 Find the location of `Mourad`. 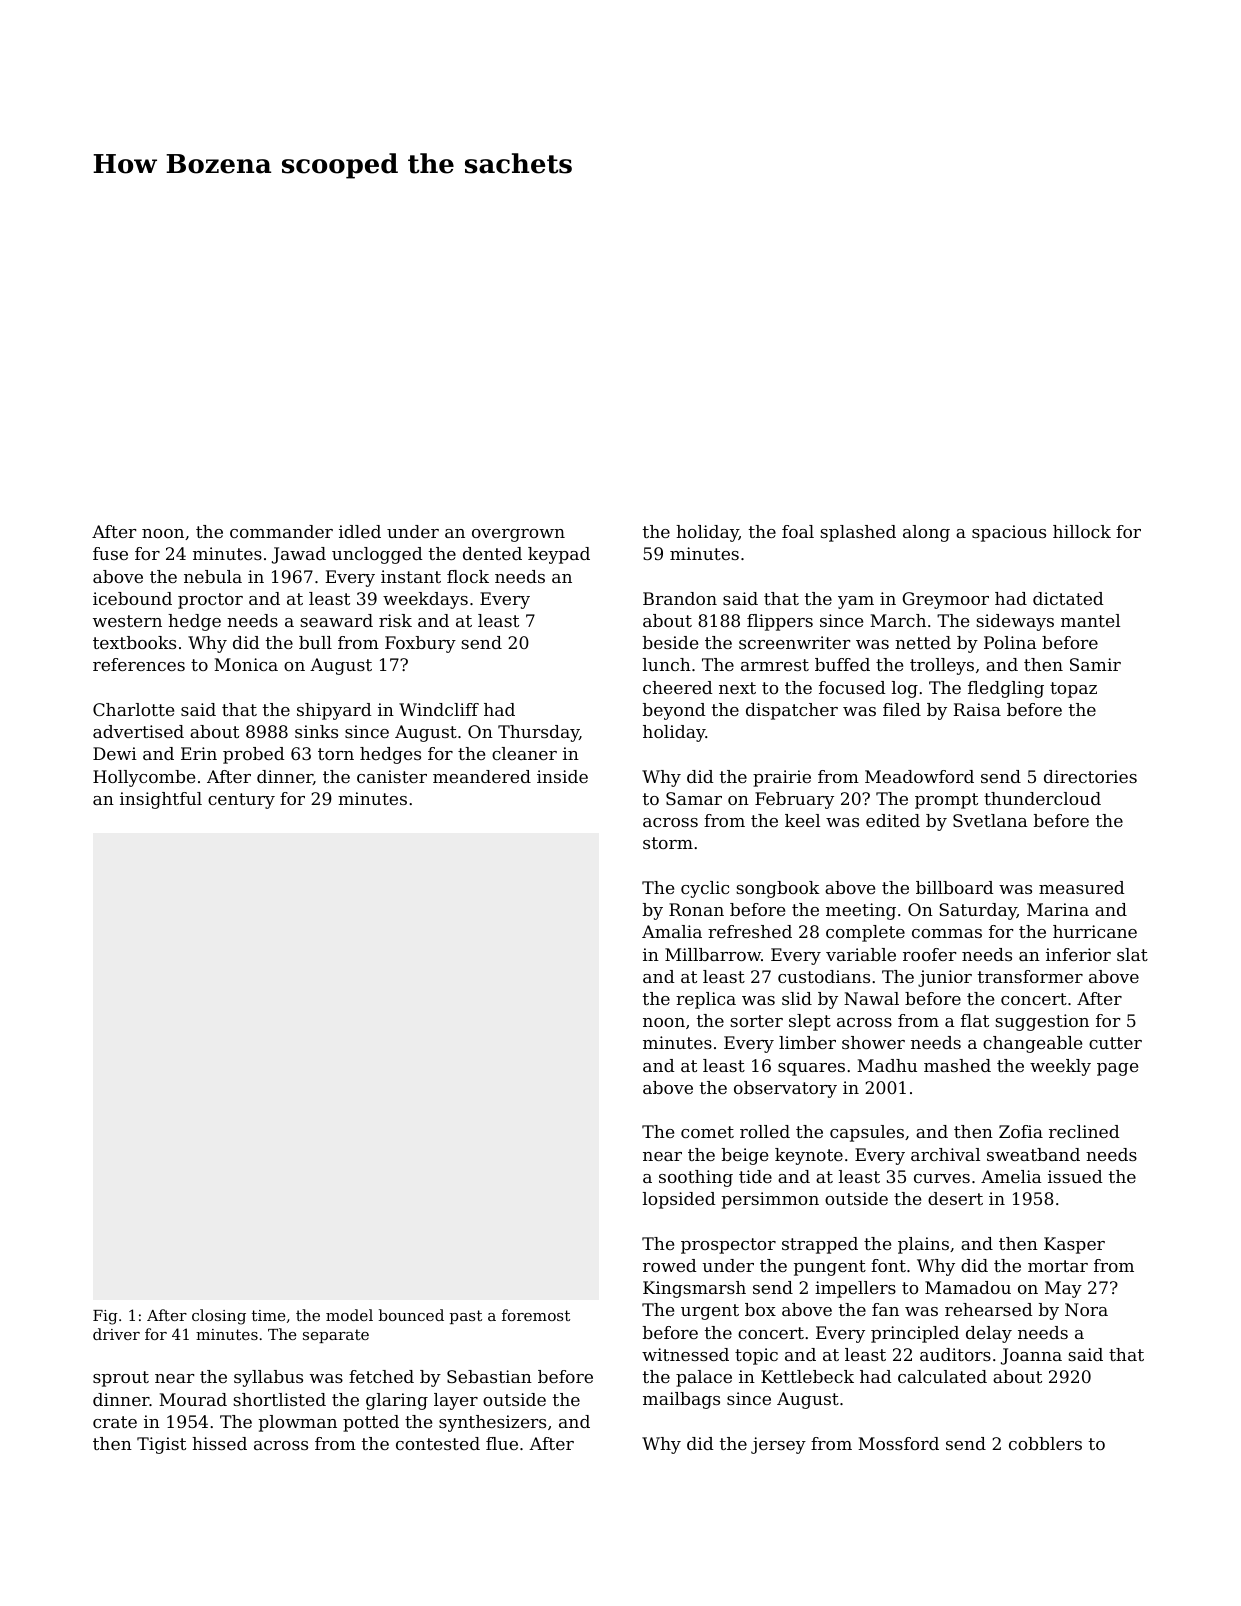

Mourad is located at coordinates (193, 1399).
